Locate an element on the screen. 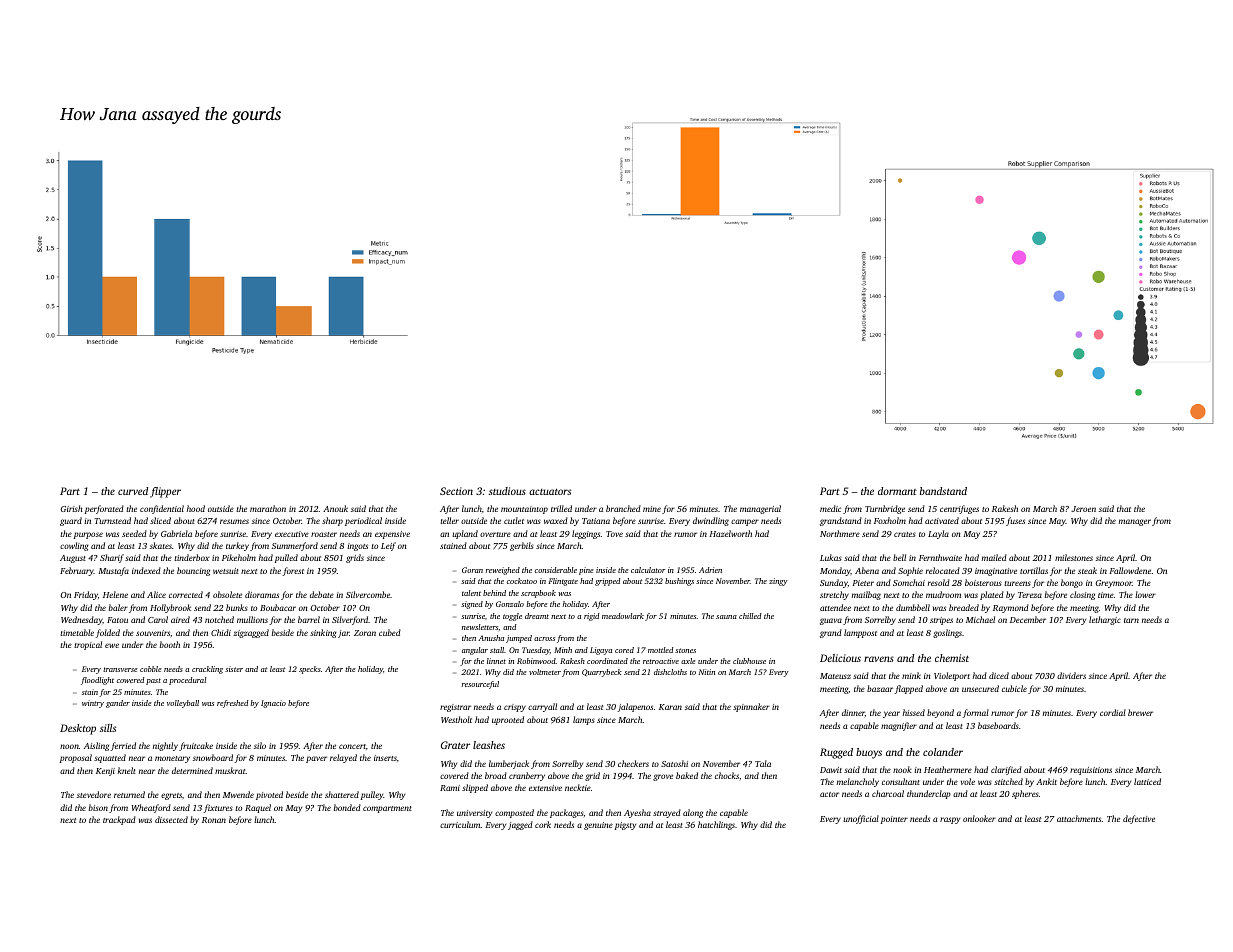 Image resolution: width=1233 pixels, height=952 pixels. Ankit is located at coordinates (1046, 781).
